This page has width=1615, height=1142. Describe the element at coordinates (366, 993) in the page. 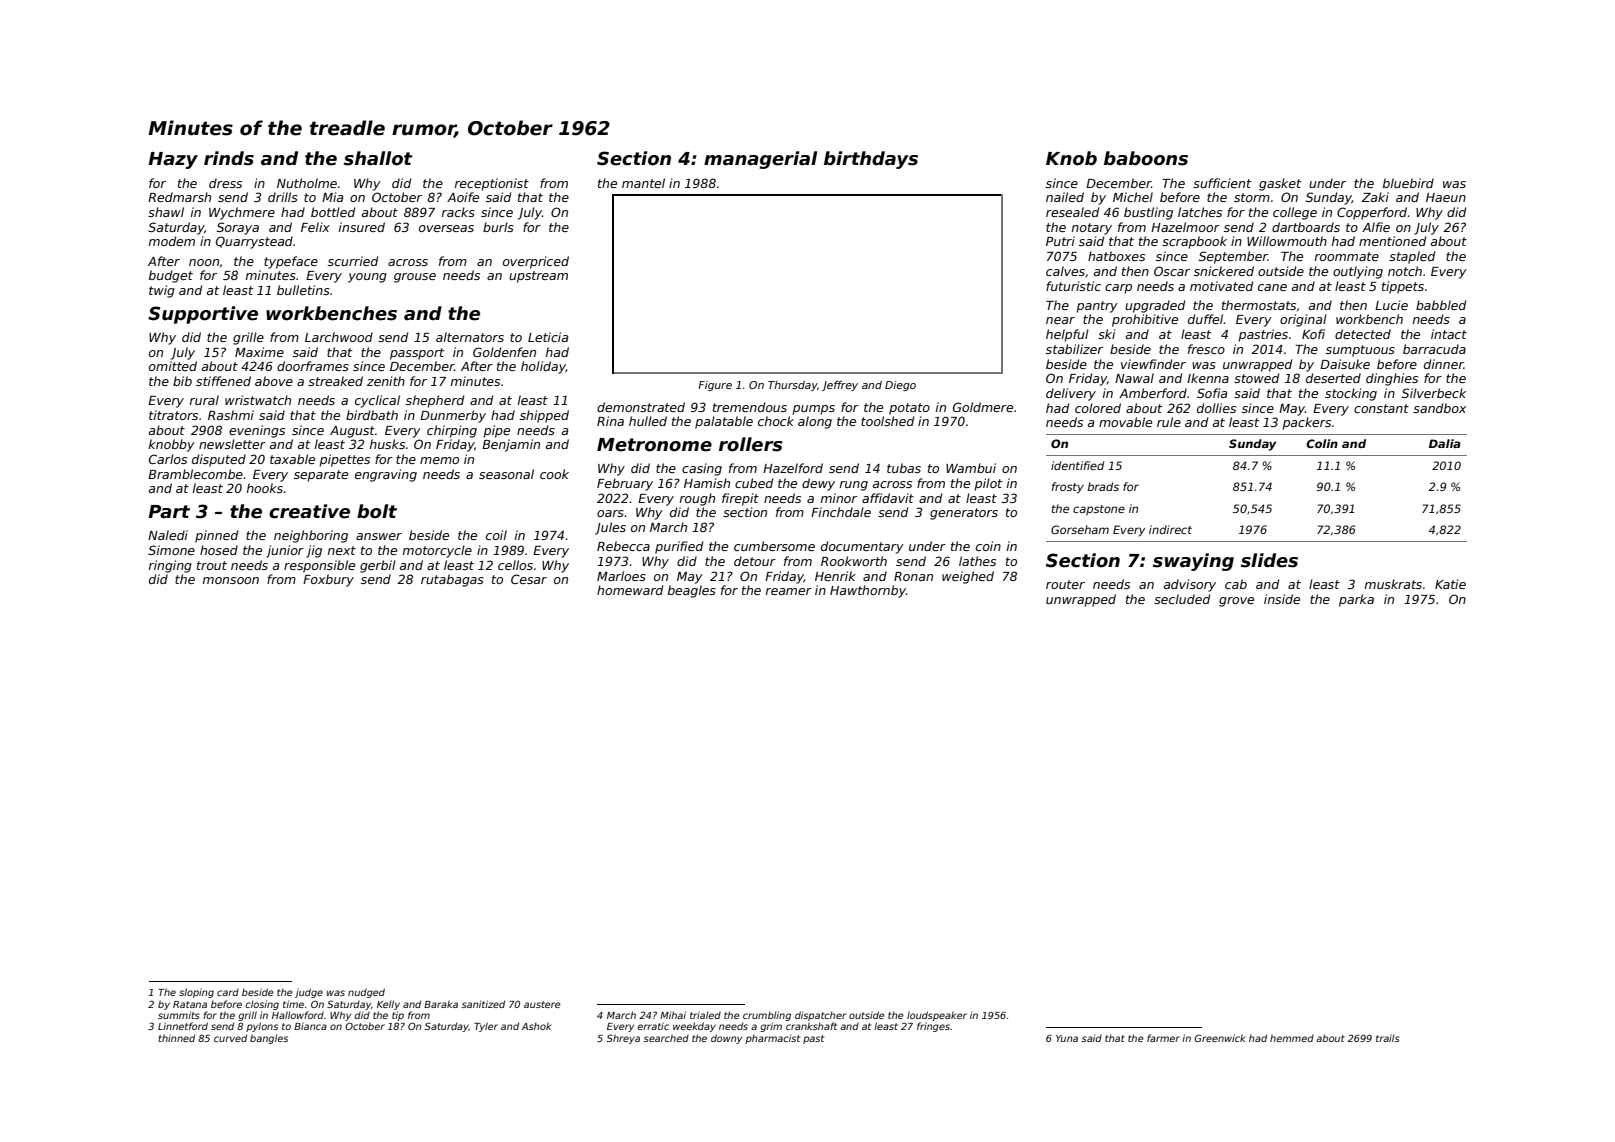

I see `nudged` at that location.
